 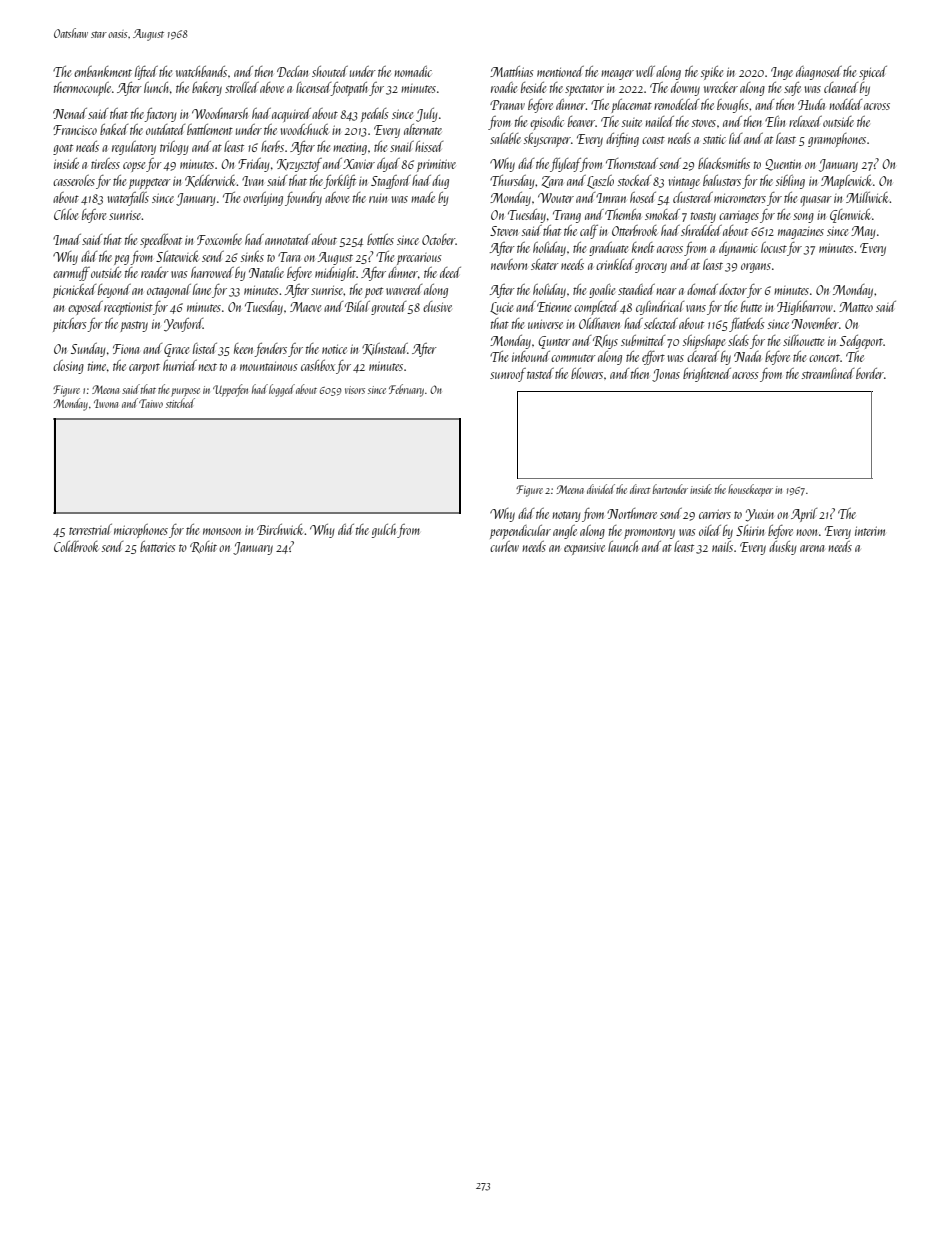 I want to click on spike, so click(x=712, y=73).
